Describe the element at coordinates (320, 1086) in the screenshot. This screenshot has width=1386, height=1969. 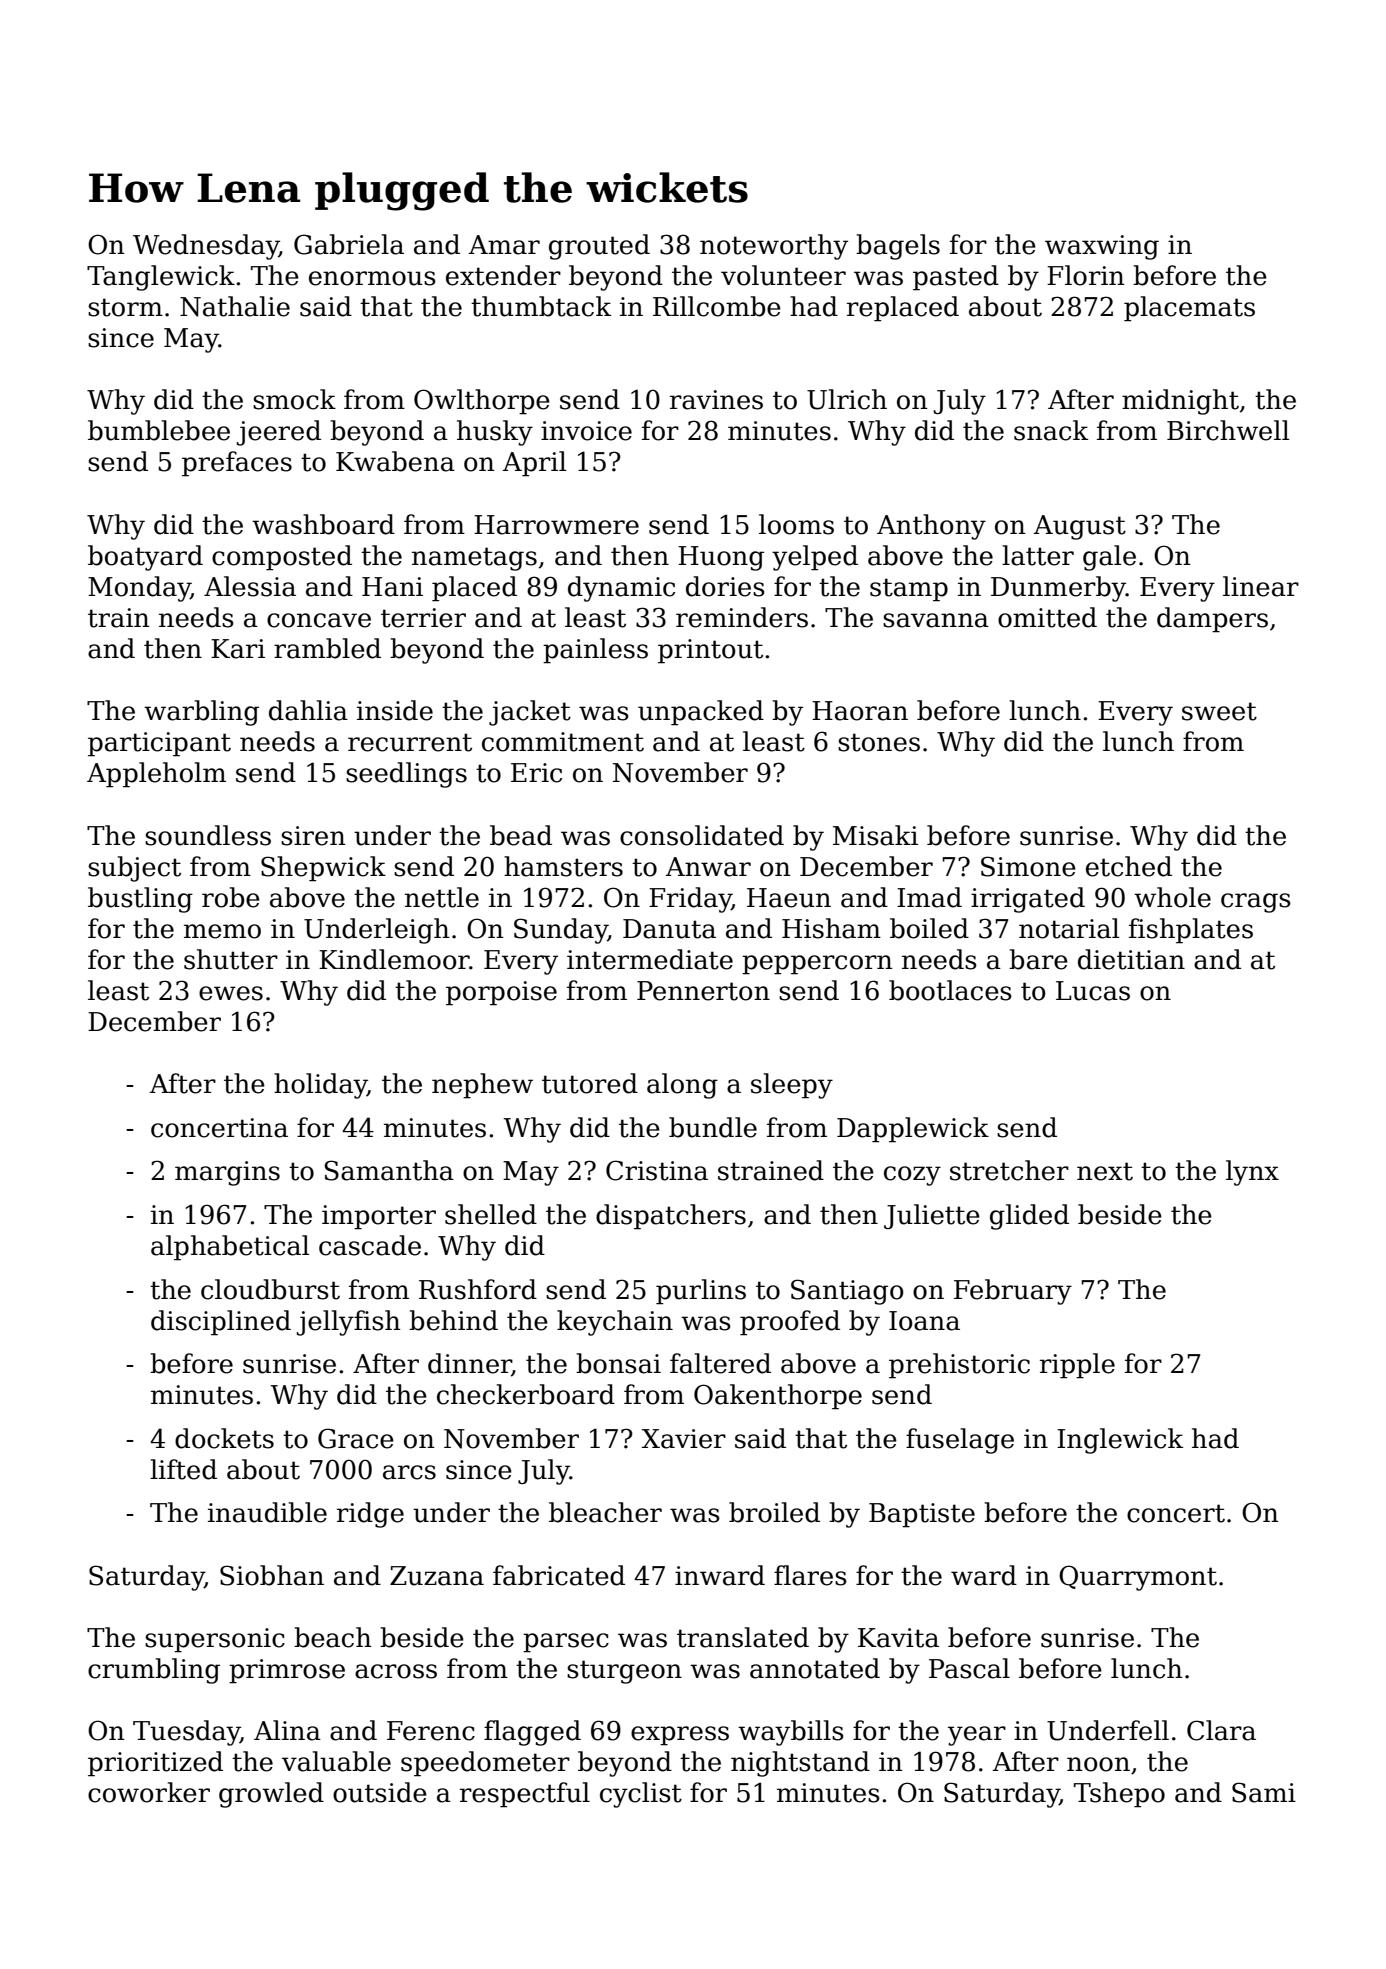
I see `holiday` at that location.
